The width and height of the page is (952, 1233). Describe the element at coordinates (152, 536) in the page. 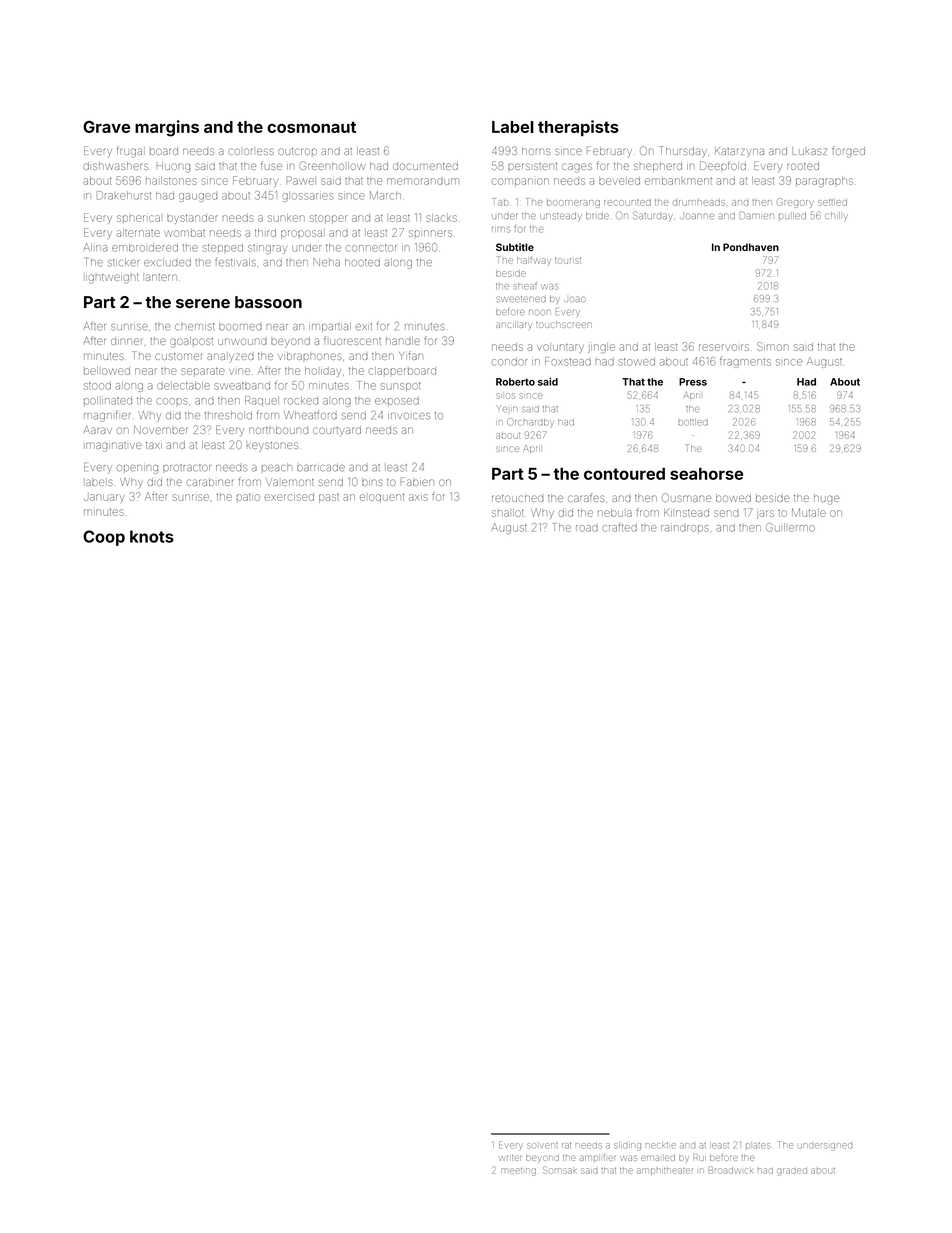

I see `knots` at that location.
